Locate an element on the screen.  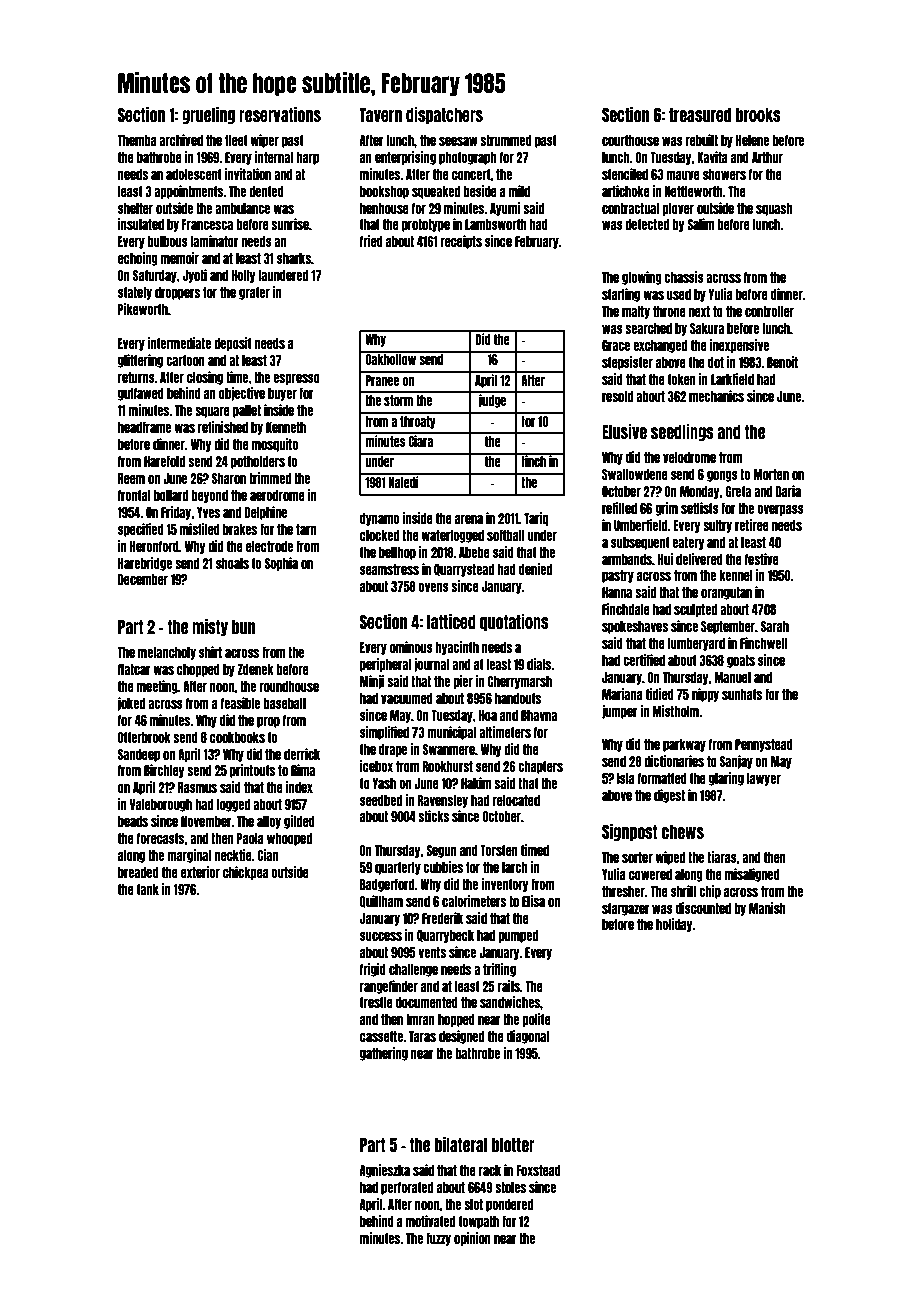
objective is located at coordinates (242, 394).
